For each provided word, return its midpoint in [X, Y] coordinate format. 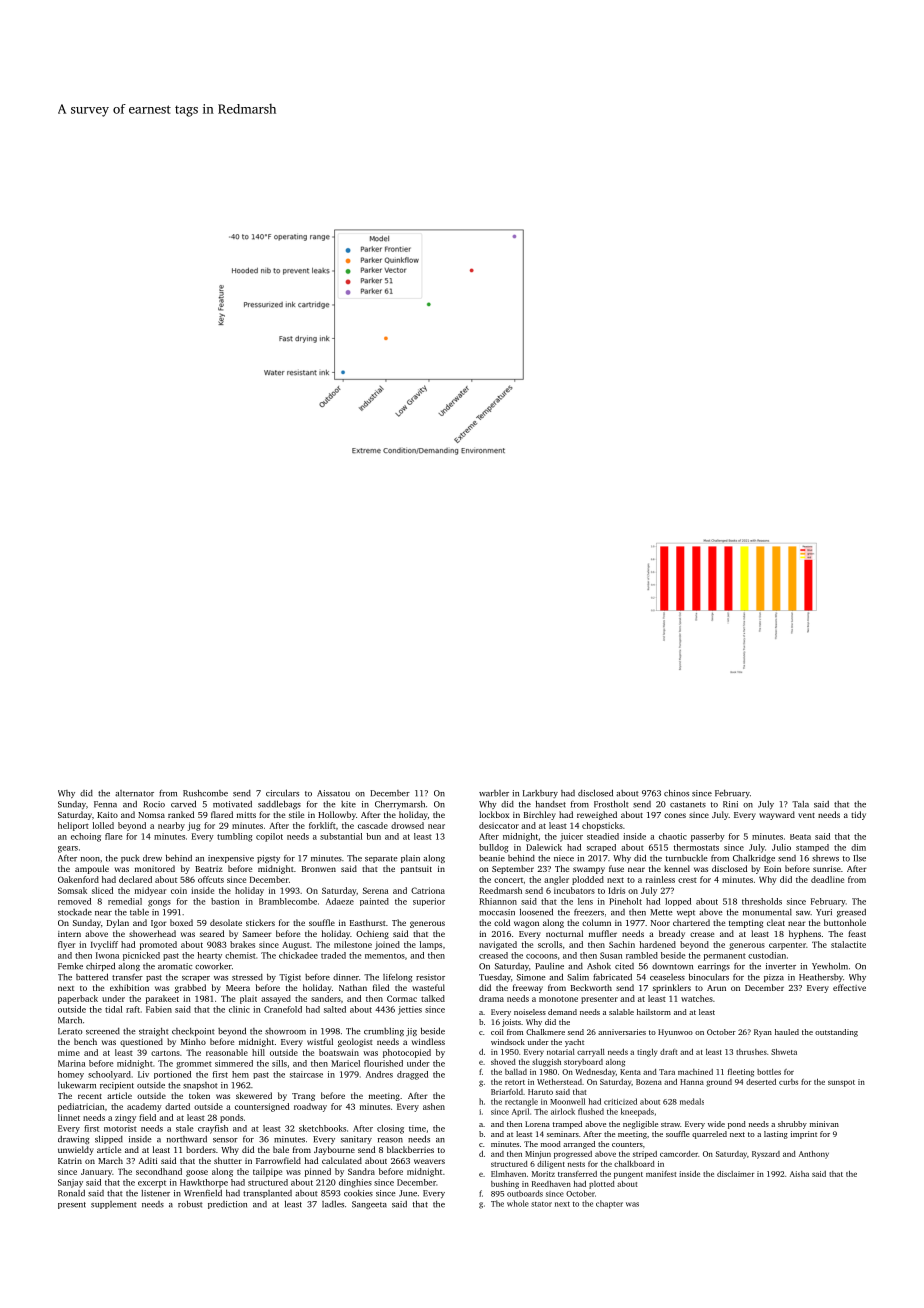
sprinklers [672, 988]
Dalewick [544, 847]
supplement [114, 1205]
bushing [505, 1185]
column [596, 922]
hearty [210, 956]
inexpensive [231, 859]
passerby [708, 837]
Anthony [814, 1155]
